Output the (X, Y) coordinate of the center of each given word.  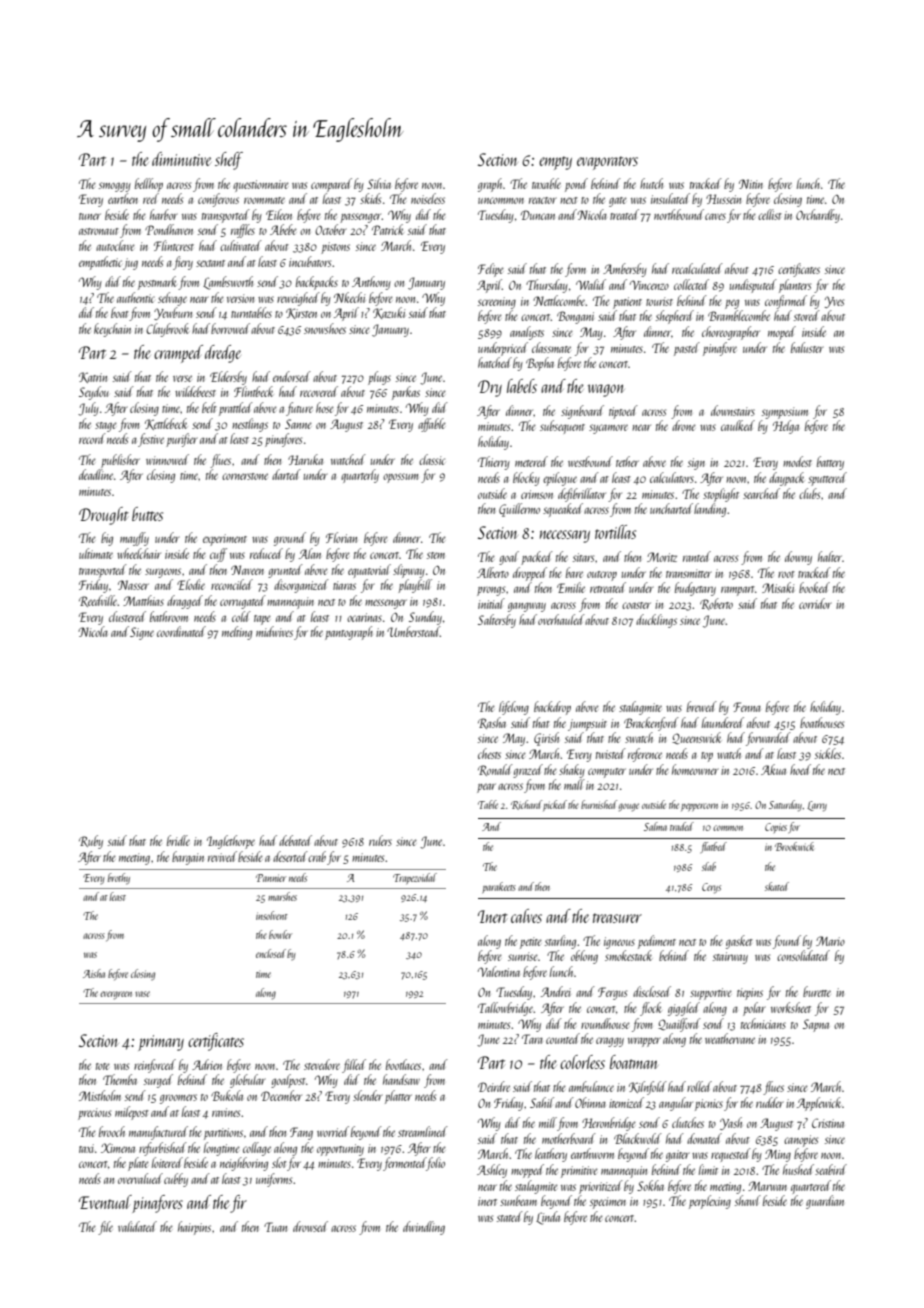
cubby (176, 1180)
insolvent (272, 915)
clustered (127, 616)
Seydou (94, 393)
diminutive (181, 159)
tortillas (615, 532)
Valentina (499, 971)
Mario (830, 941)
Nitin (751, 184)
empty (555, 163)
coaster (636, 605)
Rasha (492, 723)
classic (432, 459)
